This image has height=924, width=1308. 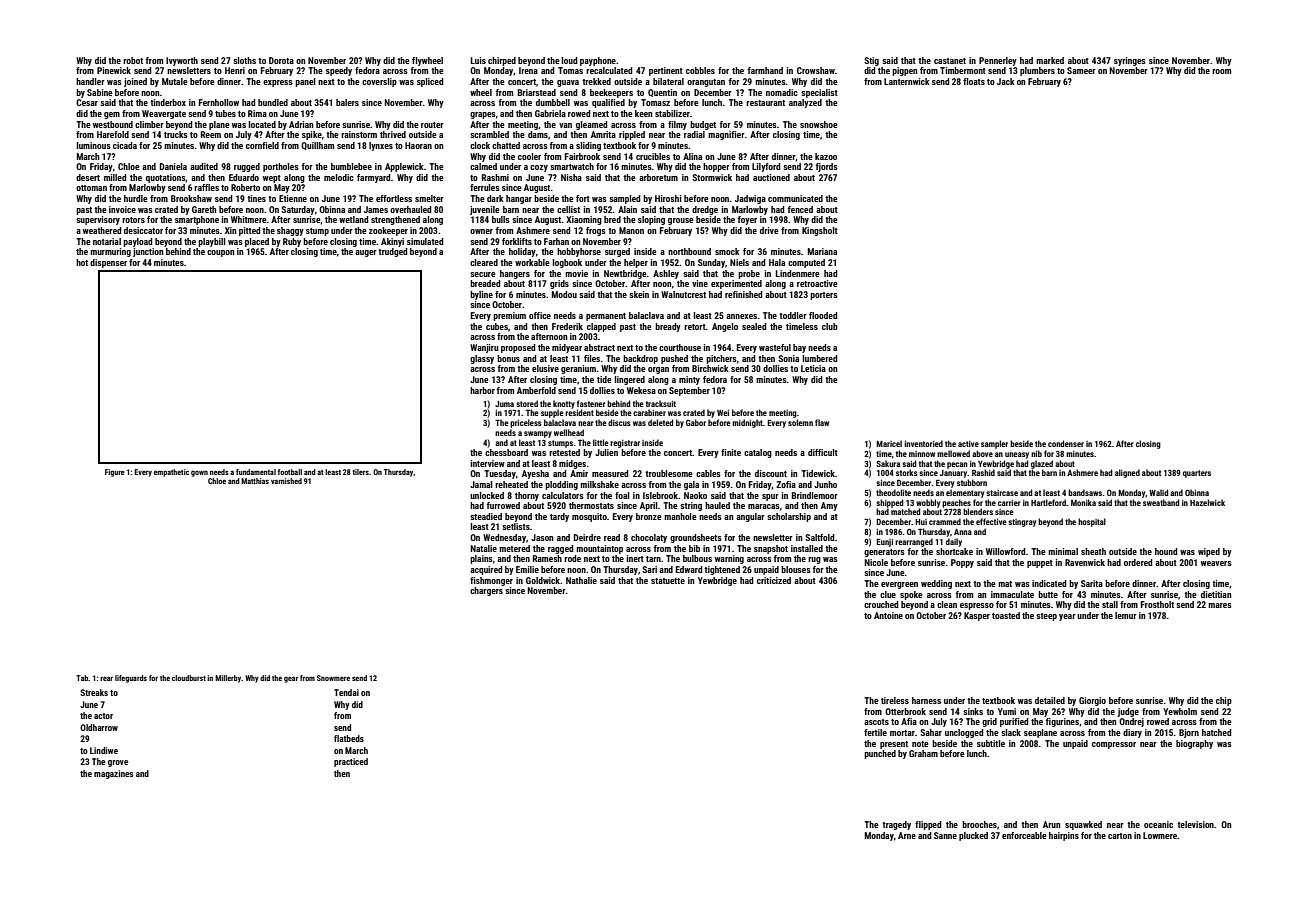 What do you see at coordinates (1216, 594) in the image?
I see `dietitian` at bounding box center [1216, 594].
